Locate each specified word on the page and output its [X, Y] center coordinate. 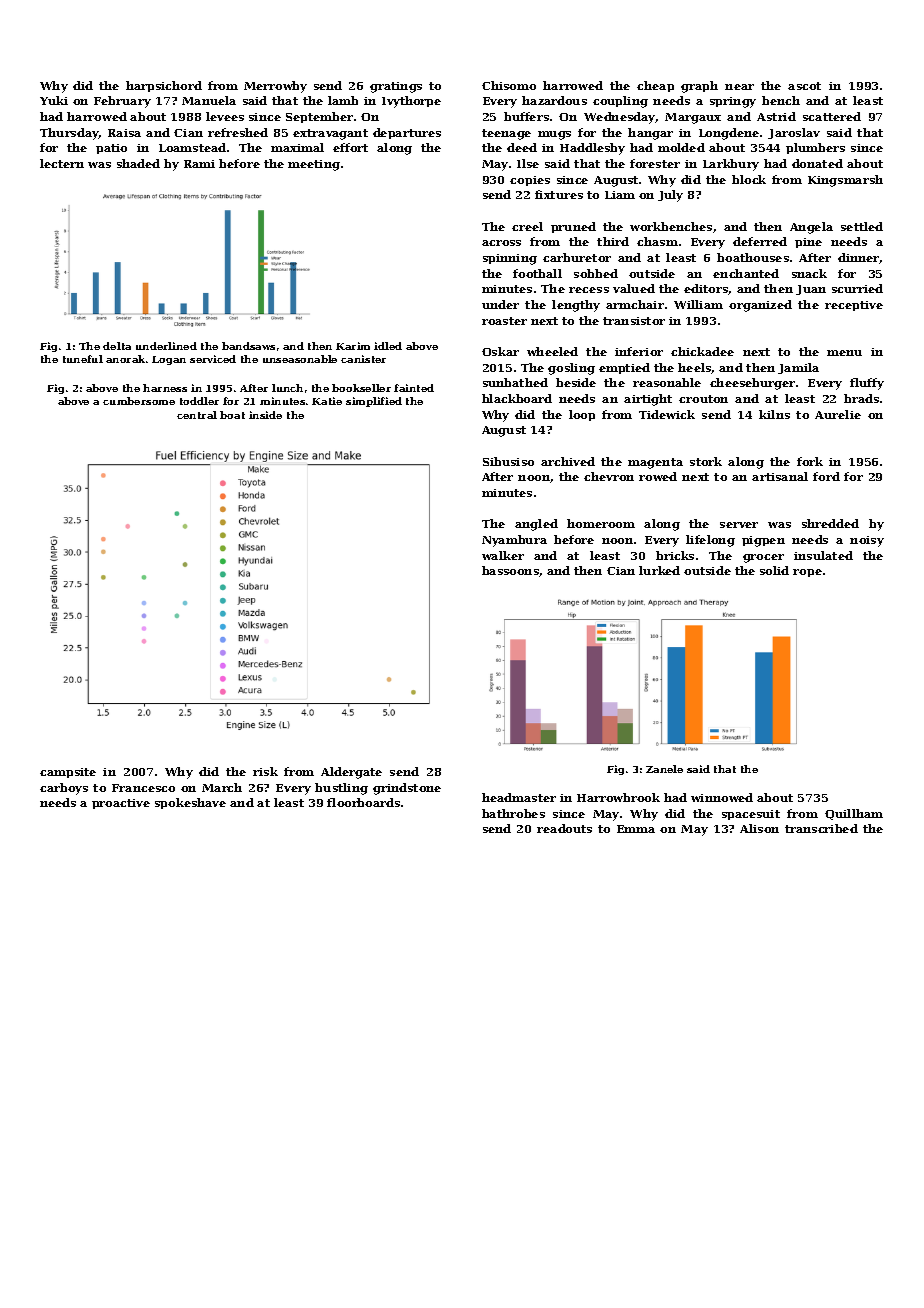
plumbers [815, 148]
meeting [314, 165]
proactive [121, 804]
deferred [760, 241]
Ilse [528, 163]
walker [503, 555]
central [197, 415]
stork [706, 461]
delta [117, 346]
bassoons [510, 570]
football [537, 273]
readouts [564, 828]
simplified [374, 402]
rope [807, 573]
